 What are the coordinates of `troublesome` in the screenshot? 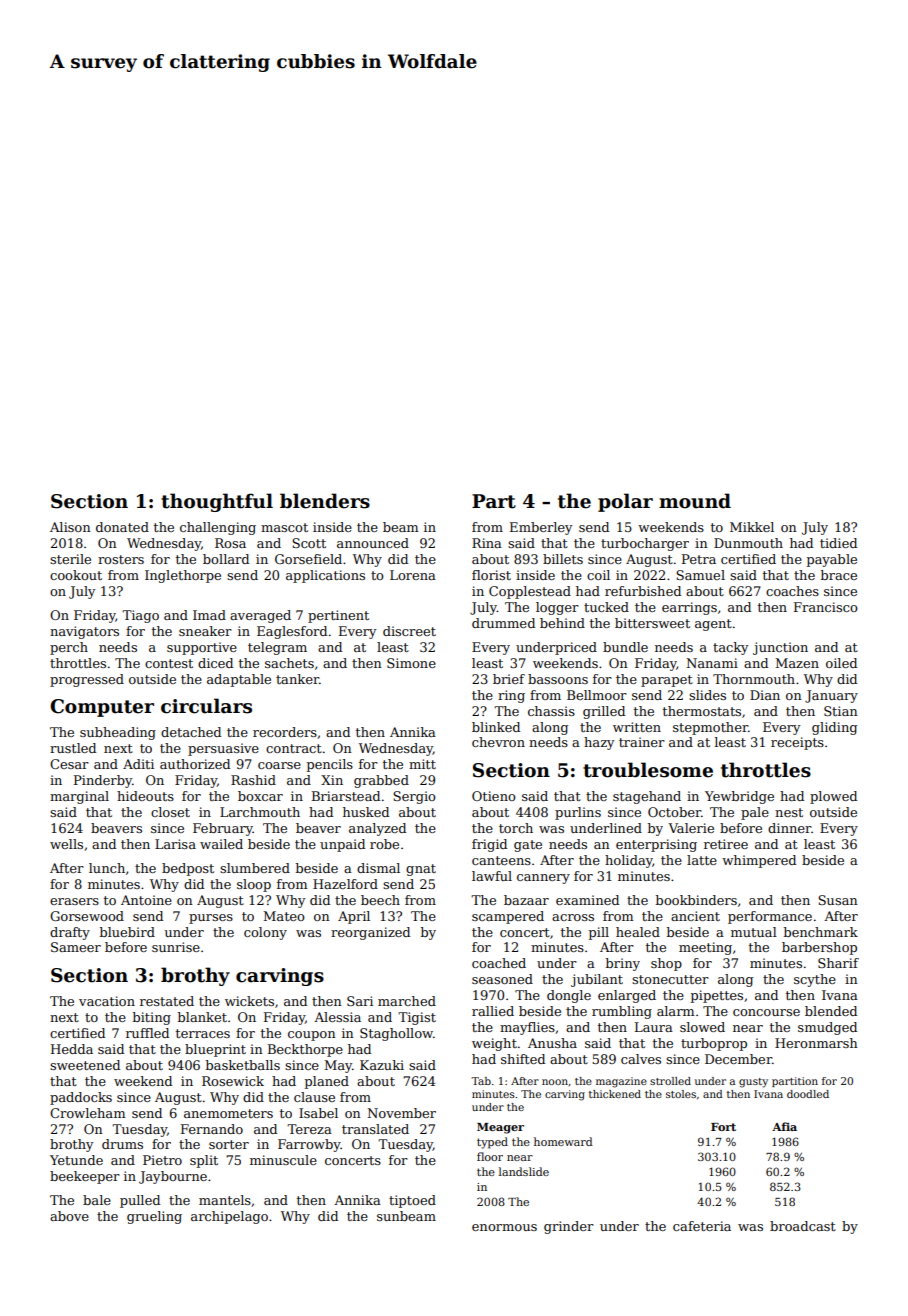 It's located at (648, 770).
